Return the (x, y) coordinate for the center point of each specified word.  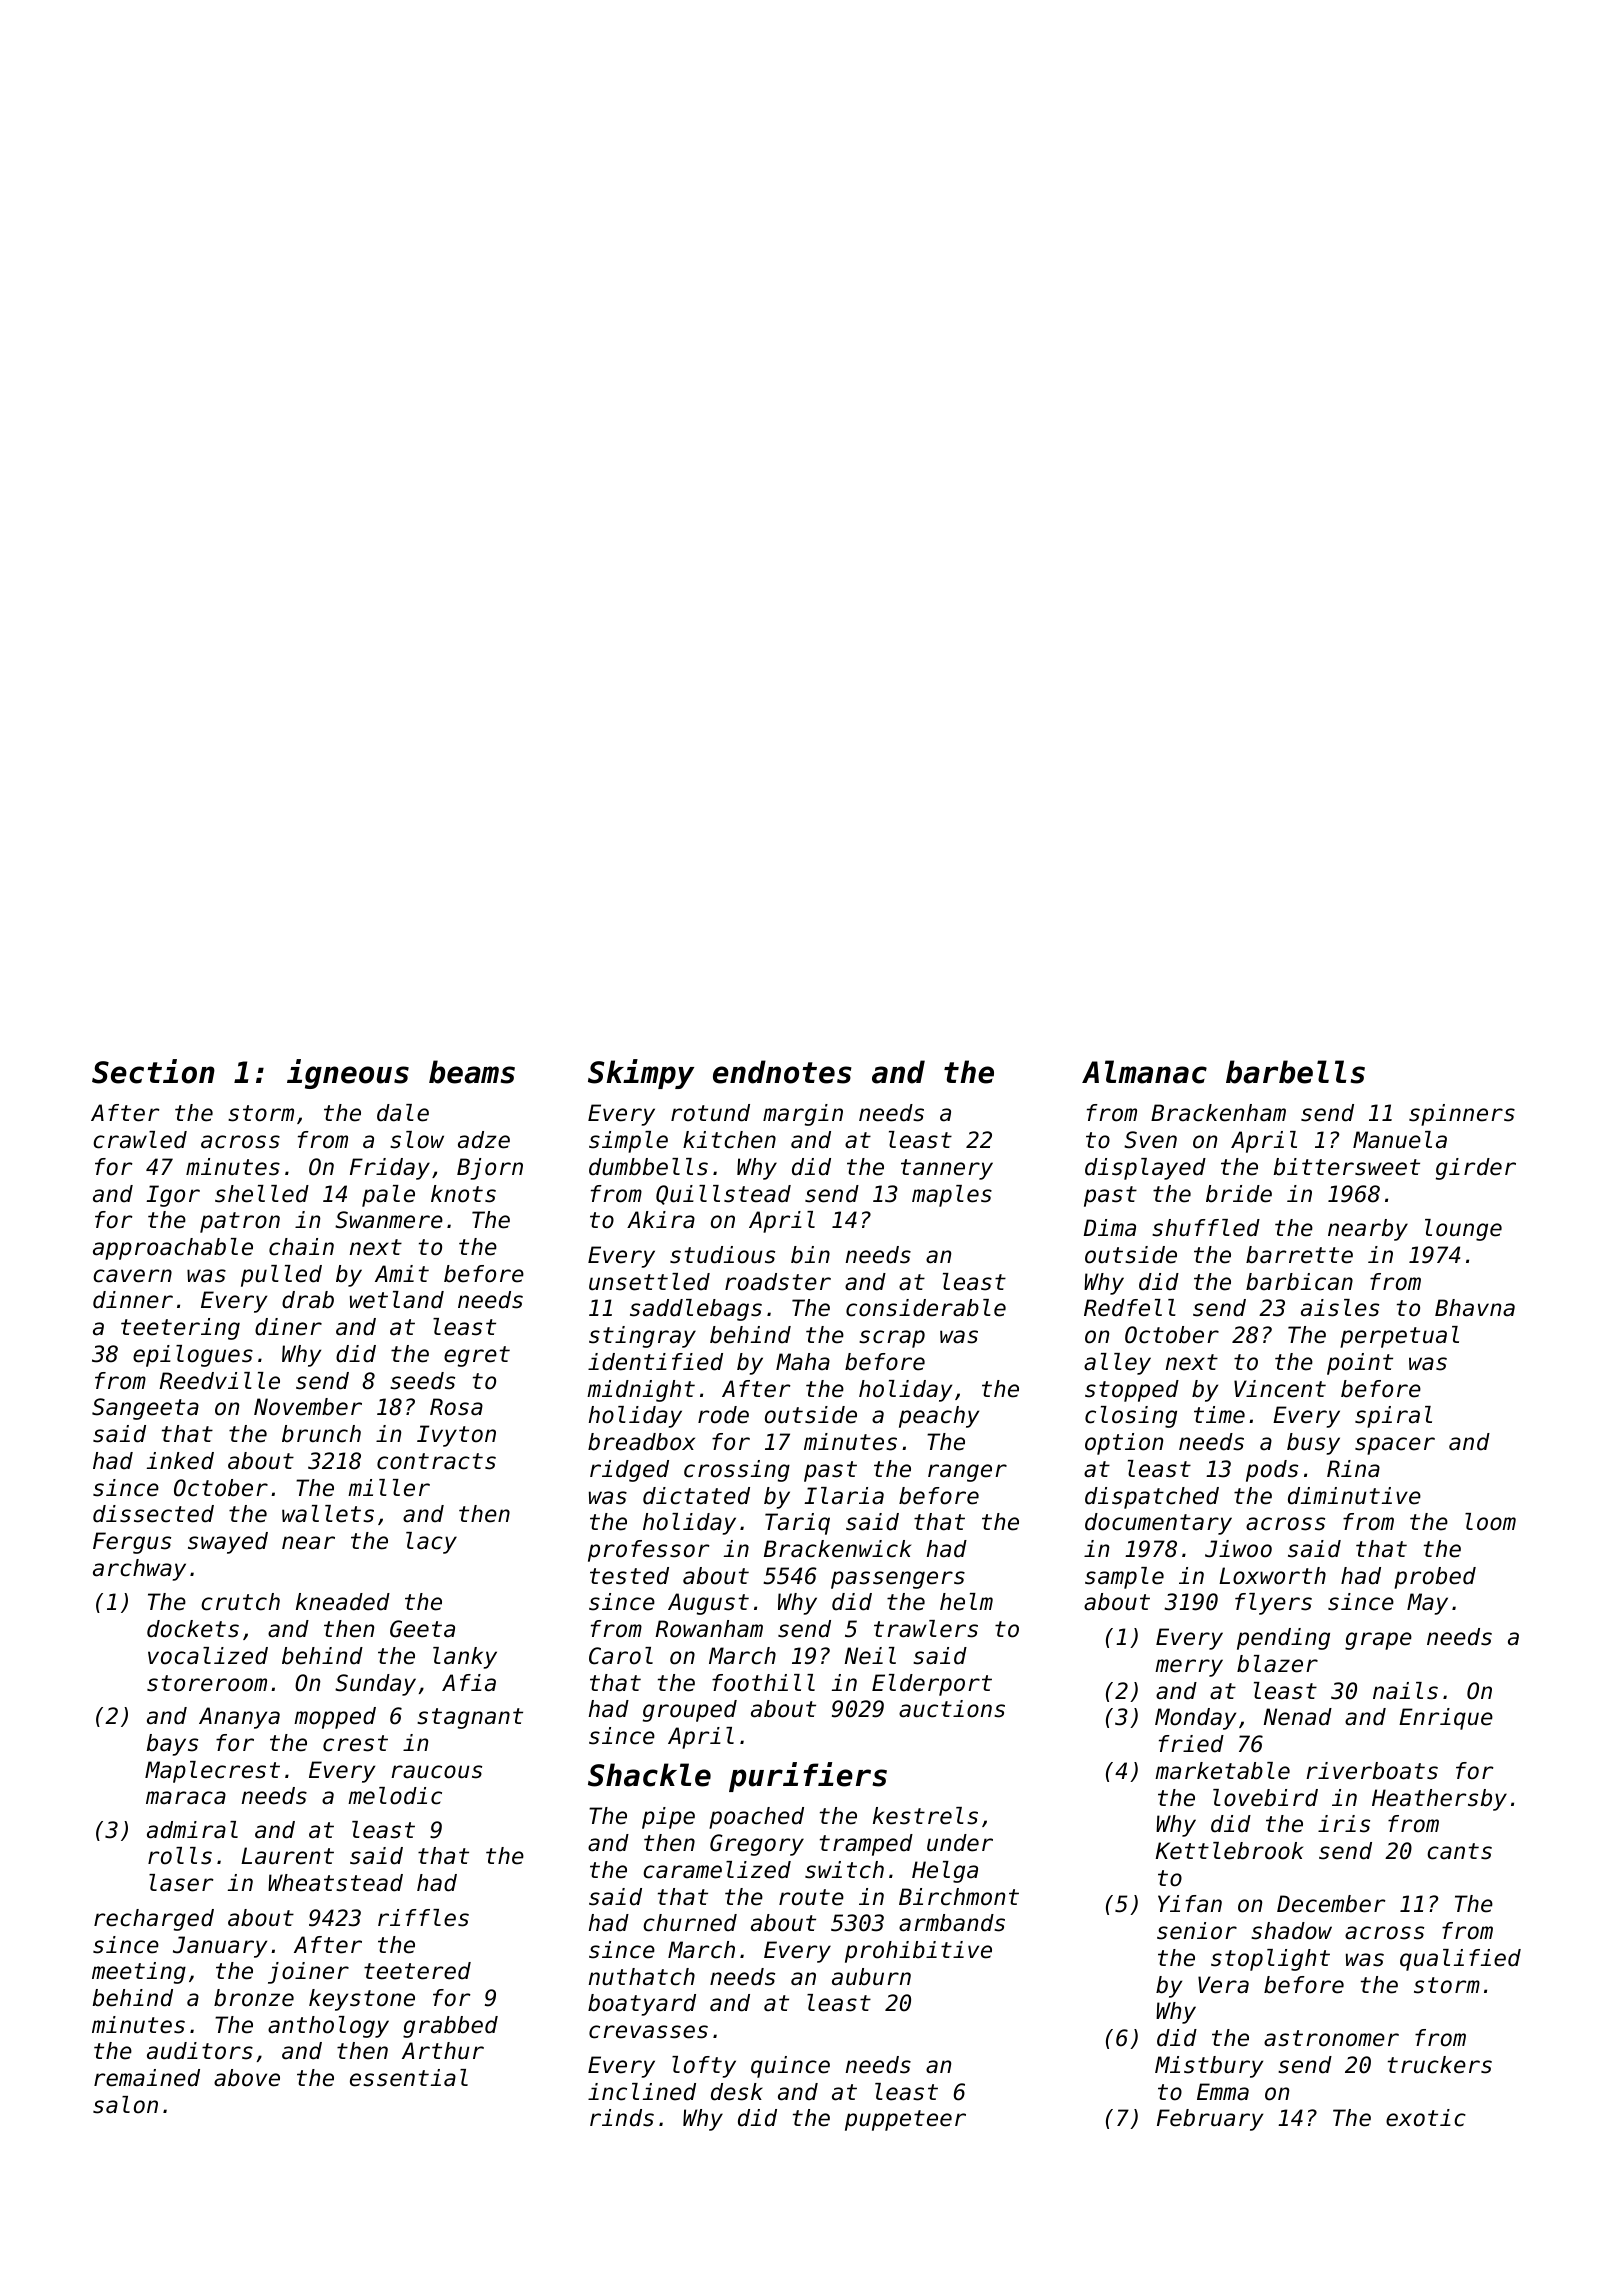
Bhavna (1475, 1308)
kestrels (925, 1816)
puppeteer (905, 2120)
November (308, 1407)
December (1331, 1904)
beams (472, 1072)
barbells (1295, 1072)
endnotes (782, 1072)
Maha (803, 1362)
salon (125, 2105)
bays (172, 1745)
